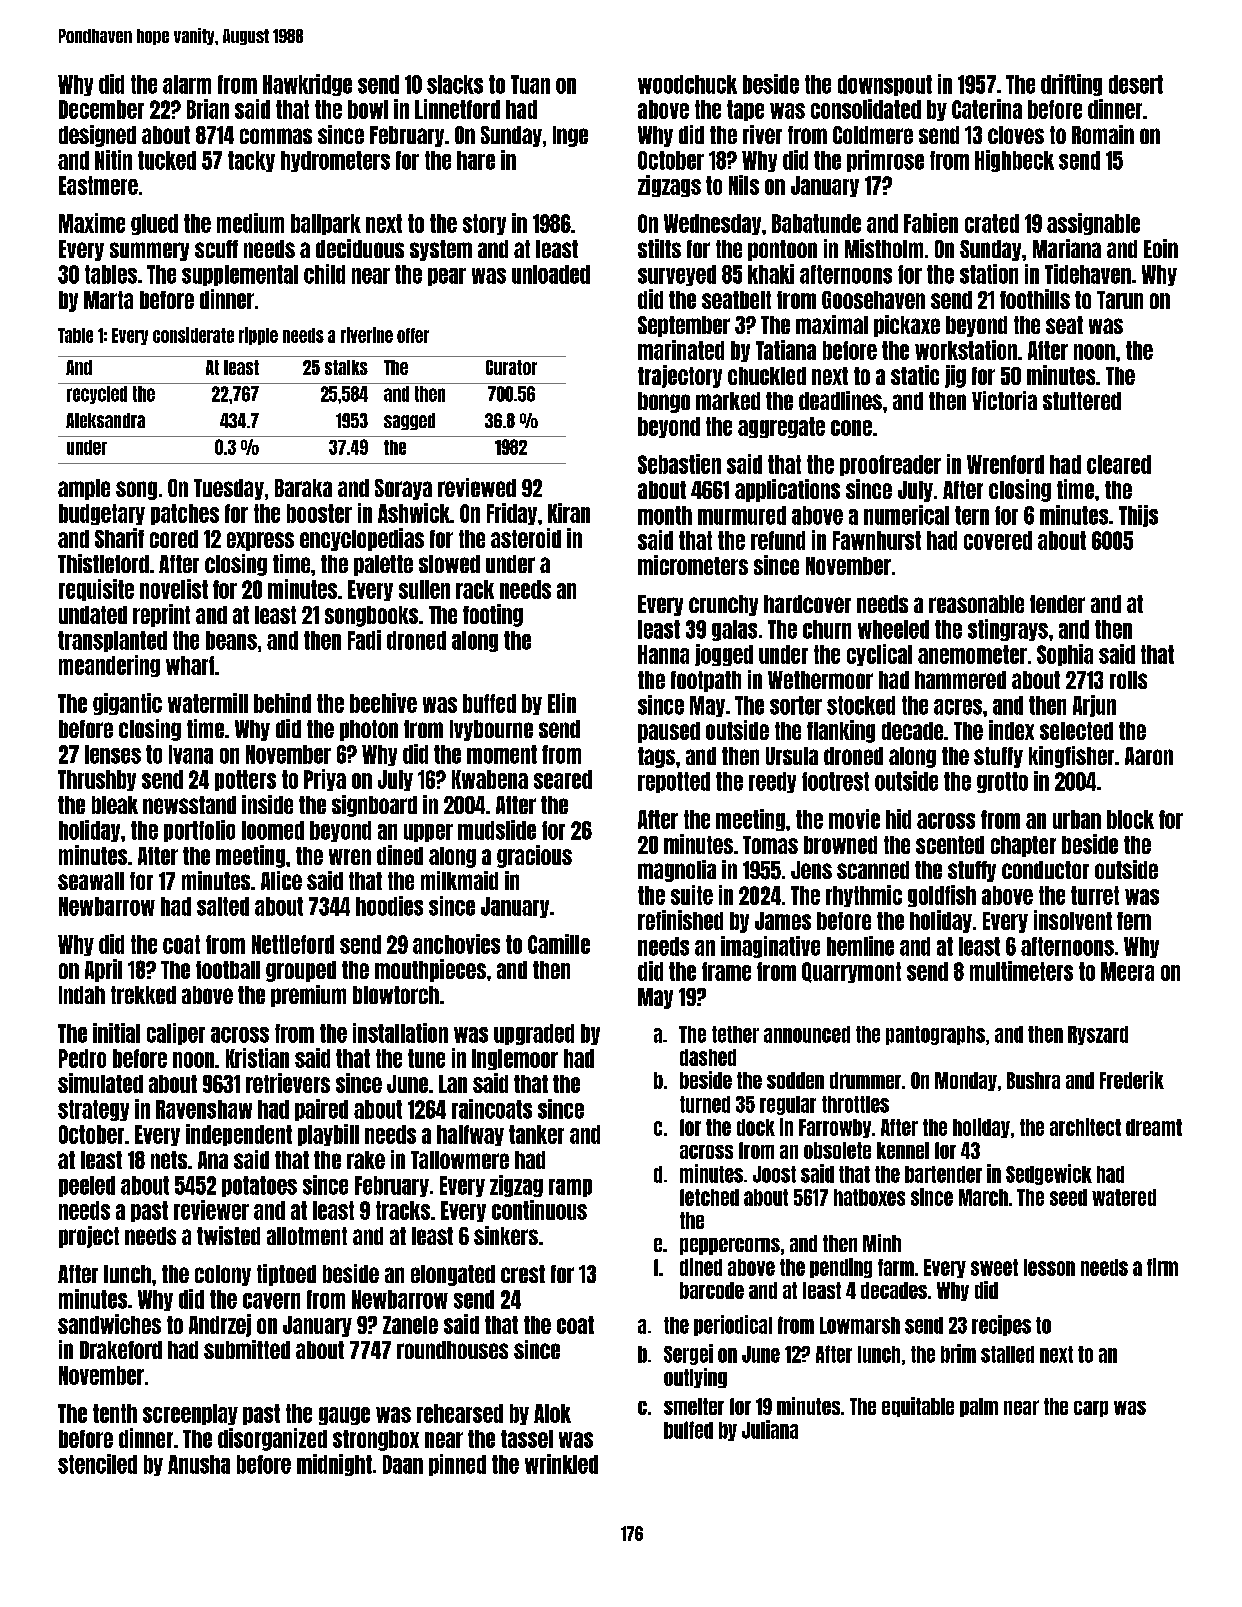 This page has height=1607, width=1242. What do you see at coordinates (530, 84) in the page?
I see `Tuan` at bounding box center [530, 84].
